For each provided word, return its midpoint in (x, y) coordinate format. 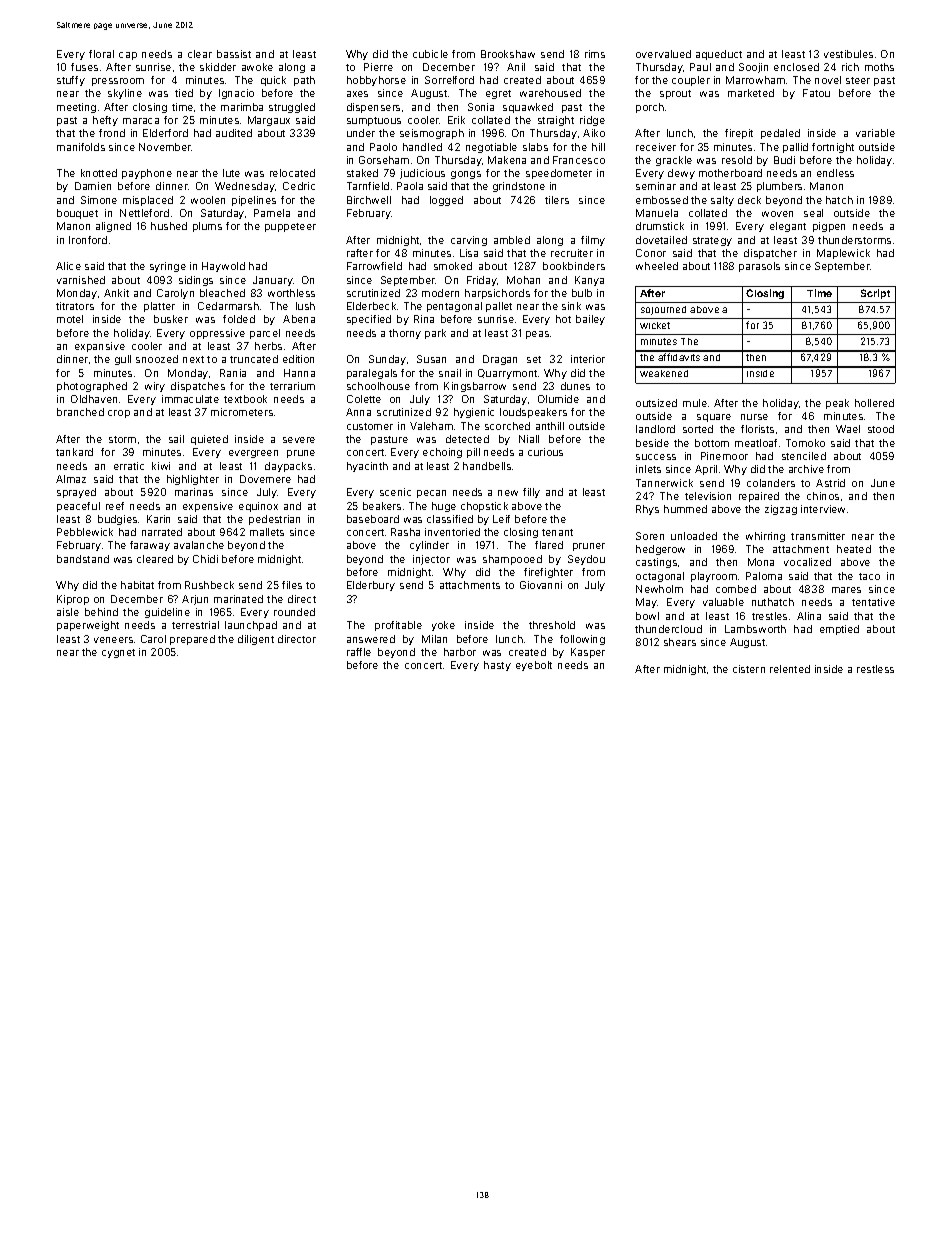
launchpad (251, 626)
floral (101, 54)
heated (854, 549)
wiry (155, 387)
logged (446, 201)
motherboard (730, 173)
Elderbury (371, 586)
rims (595, 54)
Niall (529, 439)
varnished (81, 280)
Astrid (830, 483)
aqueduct (719, 55)
